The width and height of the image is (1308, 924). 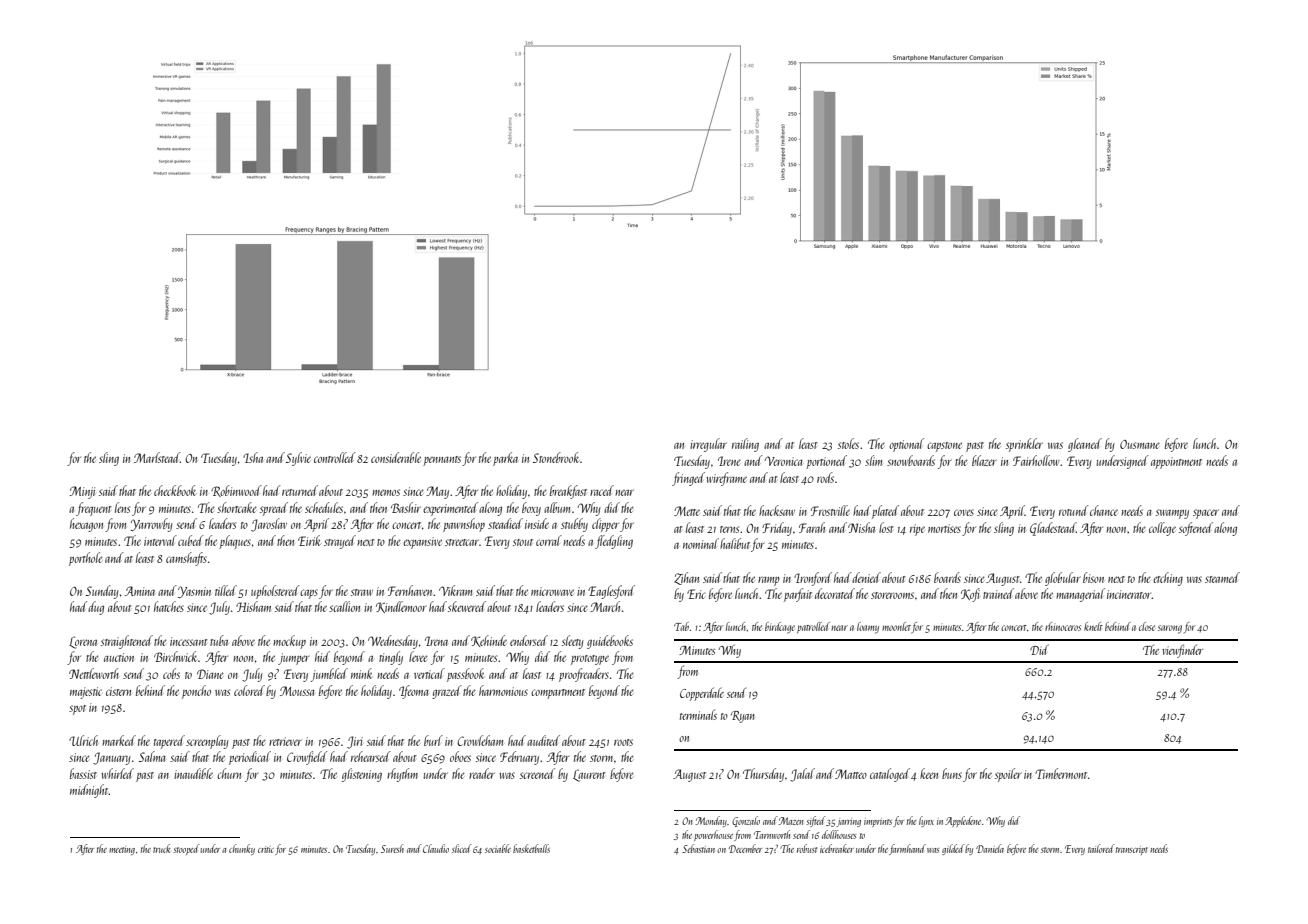 What do you see at coordinates (236, 491) in the image?
I see `Robinwood` at bounding box center [236, 491].
